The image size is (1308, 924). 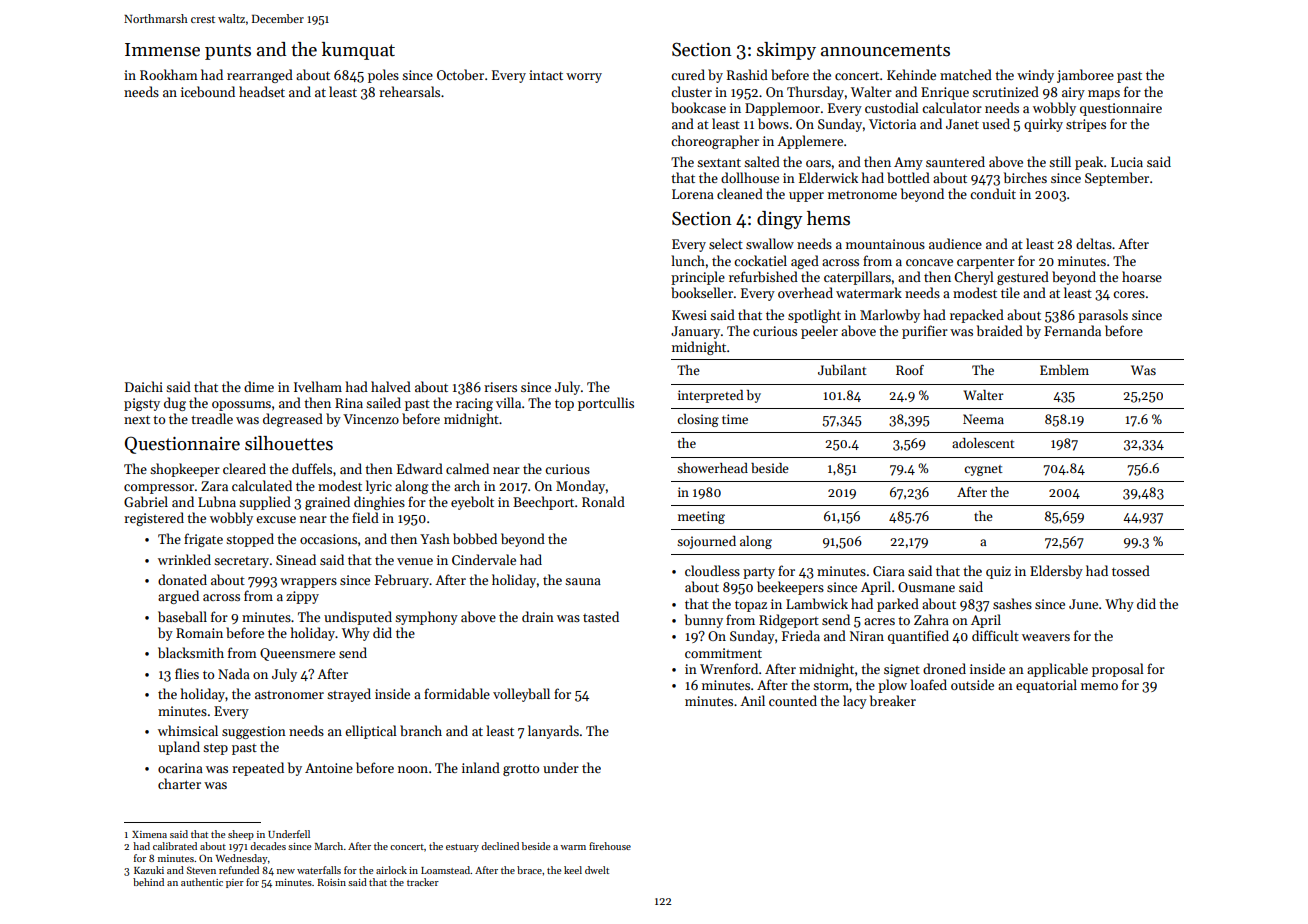 What do you see at coordinates (786, 51) in the page?
I see `skimpy` at bounding box center [786, 51].
